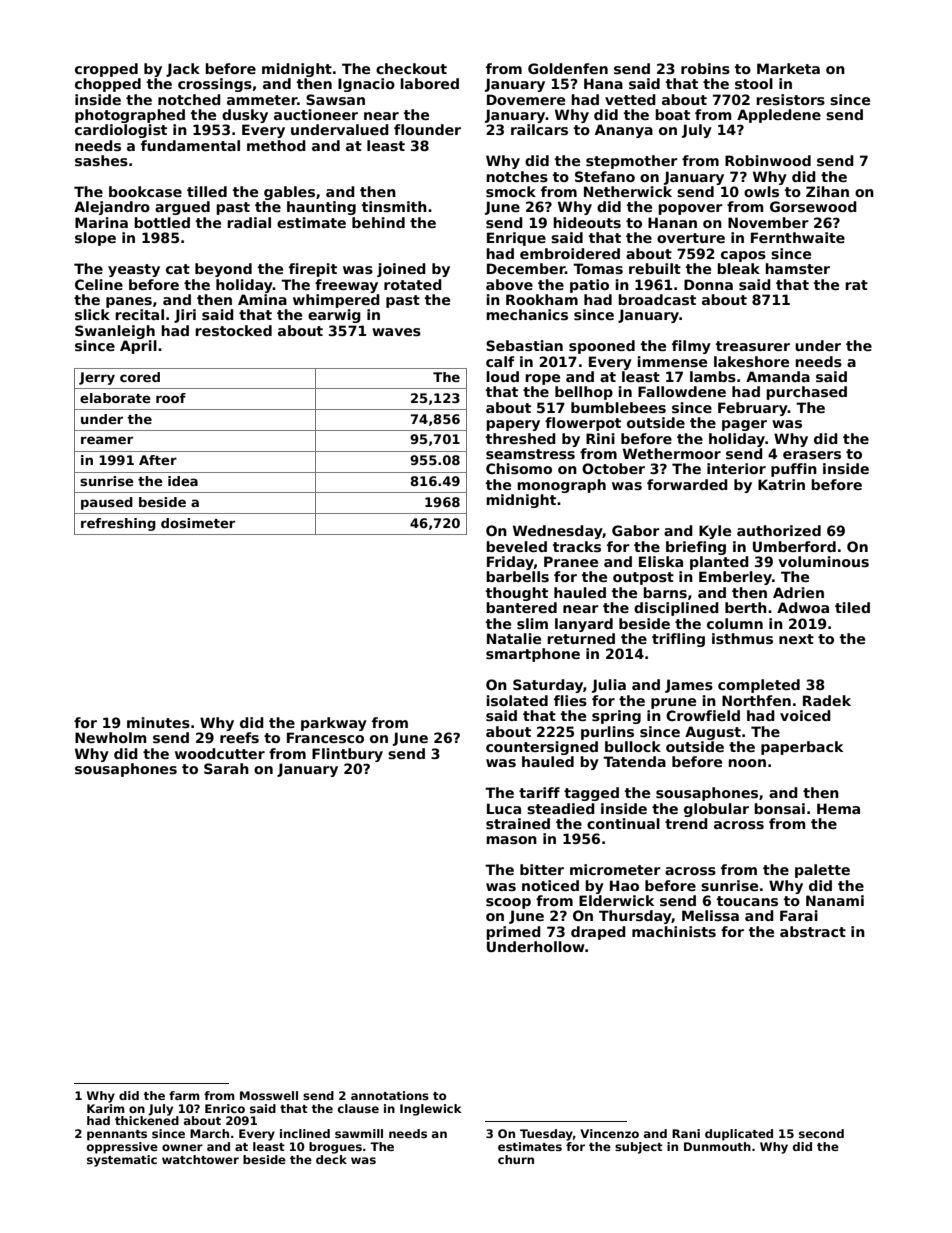  I want to click on papery, so click(513, 425).
